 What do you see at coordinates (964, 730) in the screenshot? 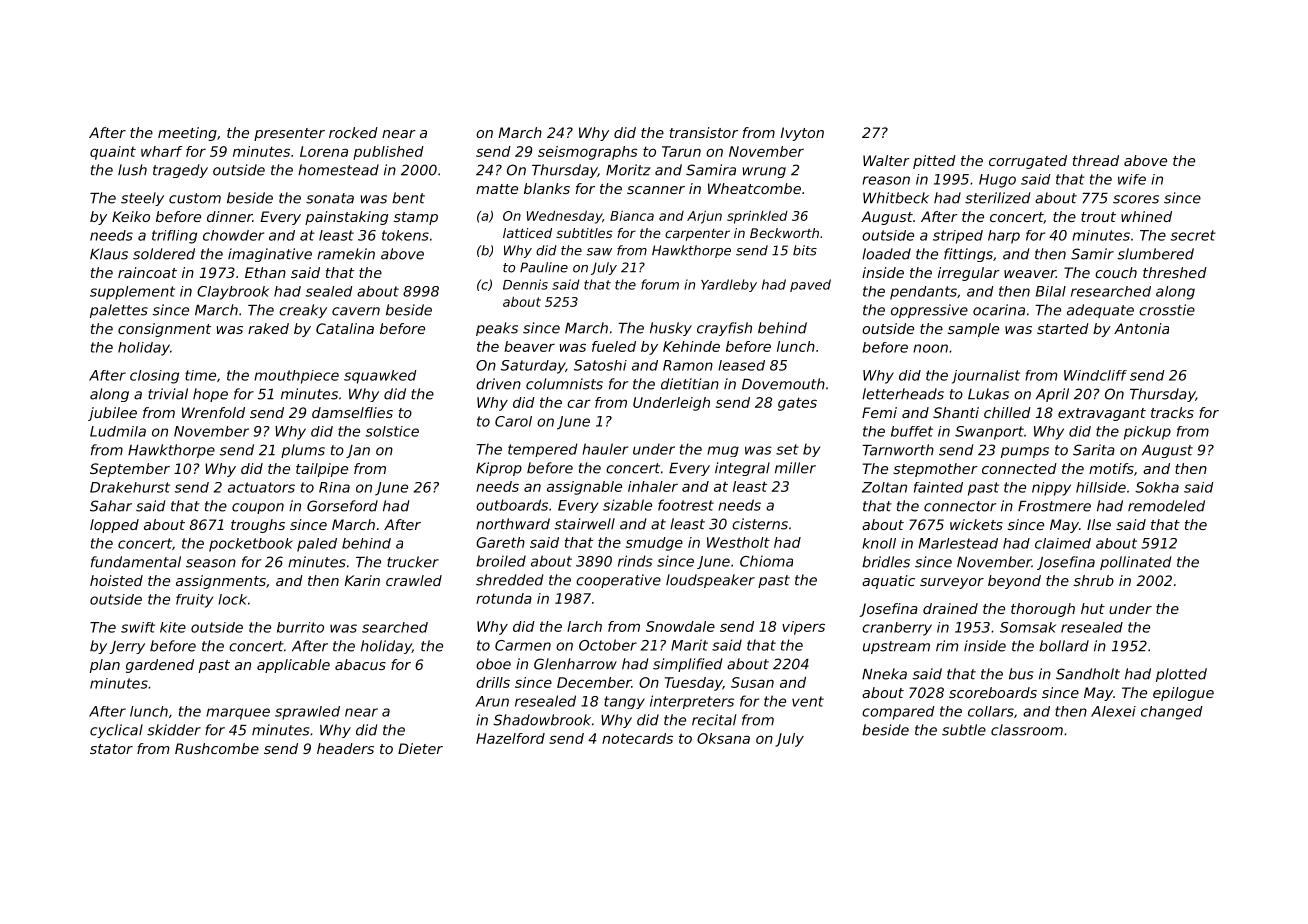
I see `subtle` at bounding box center [964, 730].
